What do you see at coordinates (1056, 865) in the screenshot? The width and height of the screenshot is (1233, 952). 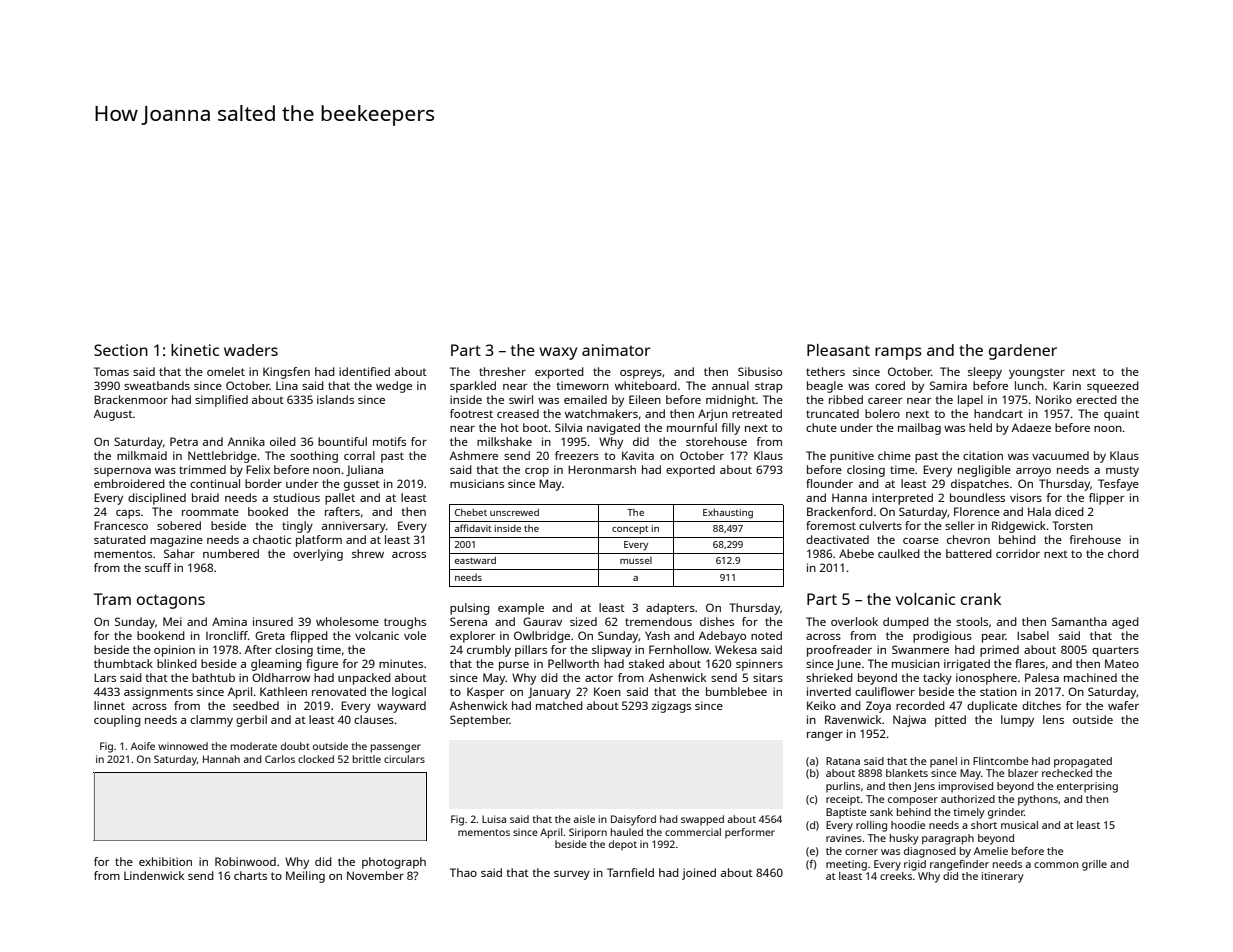 I see `common` at bounding box center [1056, 865].
